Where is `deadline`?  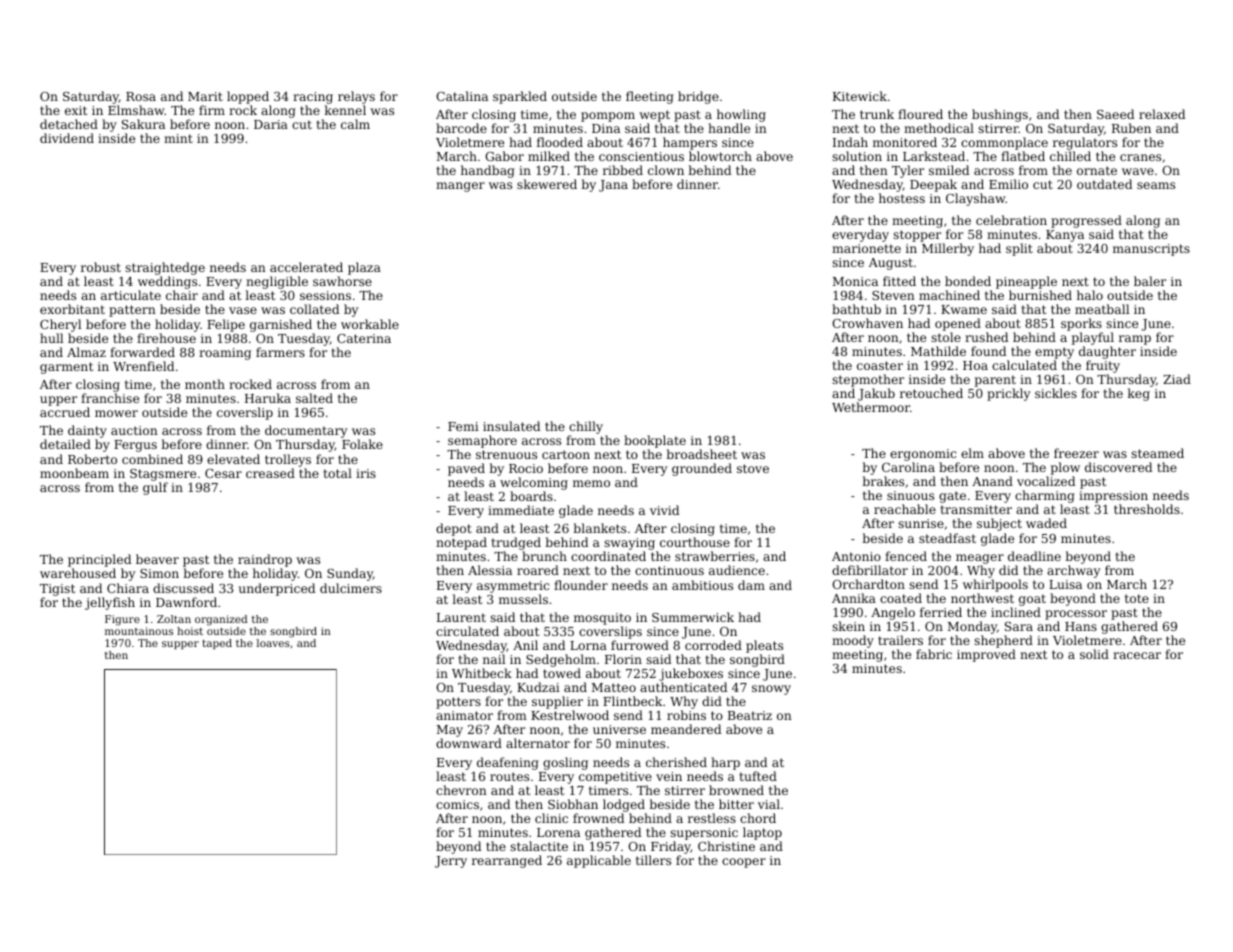 deadline is located at coordinates (1034, 556).
